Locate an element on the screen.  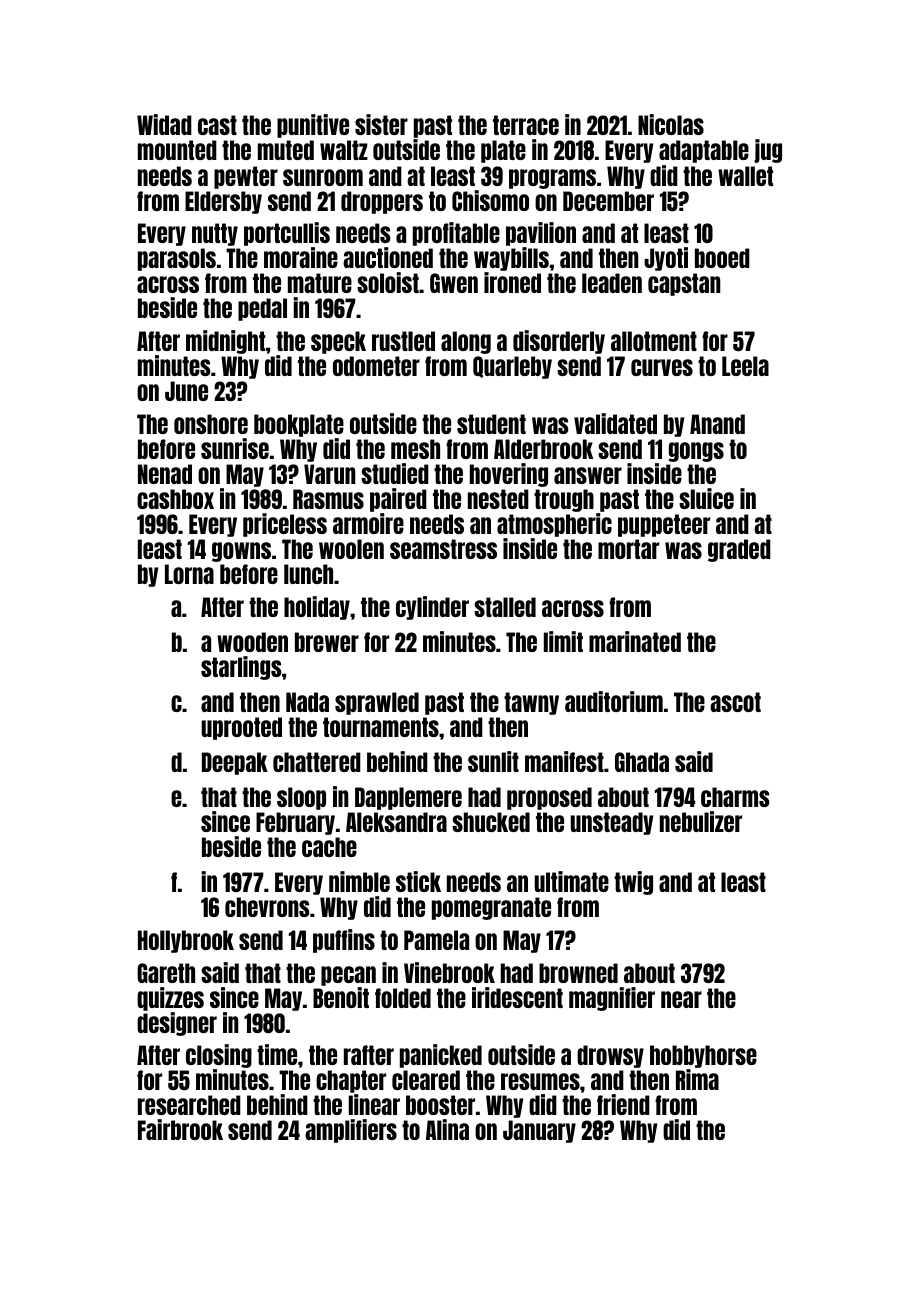
Widad is located at coordinates (164, 124).
